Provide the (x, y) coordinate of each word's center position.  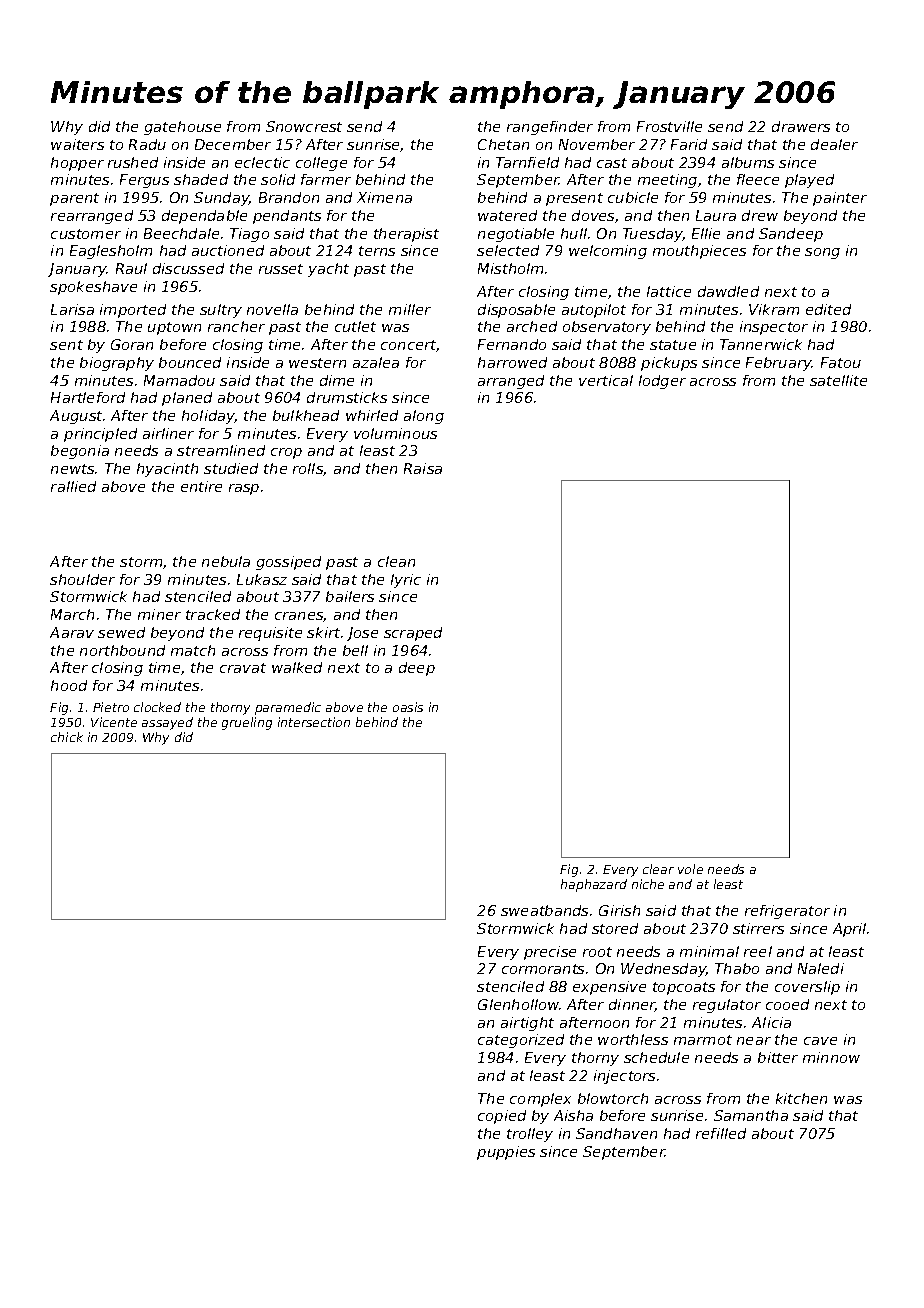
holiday (208, 417)
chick (67, 737)
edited (828, 309)
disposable (516, 311)
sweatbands (544, 910)
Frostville (669, 126)
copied (502, 1117)
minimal (709, 951)
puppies (506, 1153)
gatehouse (182, 128)
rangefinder (550, 128)
